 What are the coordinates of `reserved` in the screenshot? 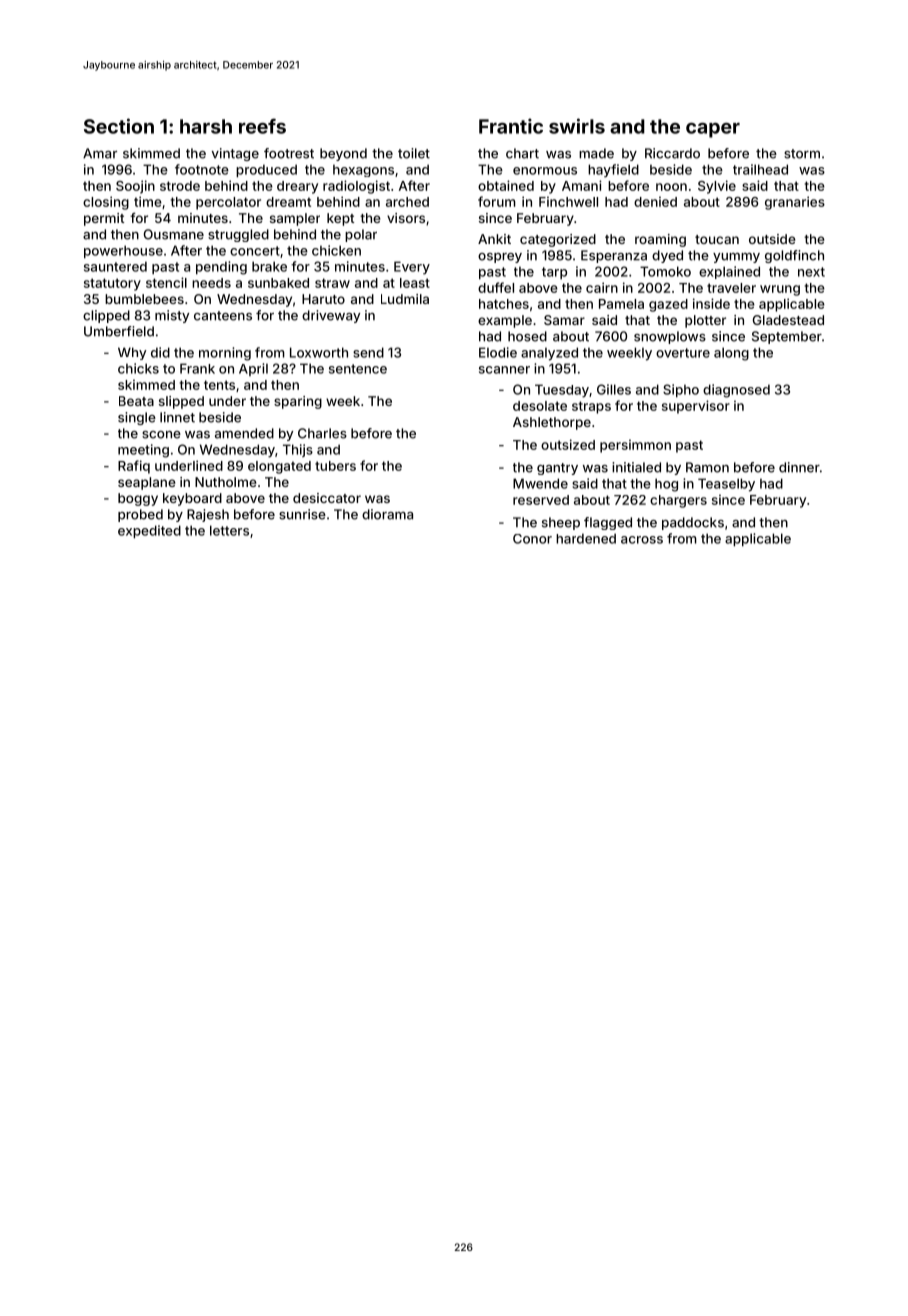 It's located at (541, 500).
